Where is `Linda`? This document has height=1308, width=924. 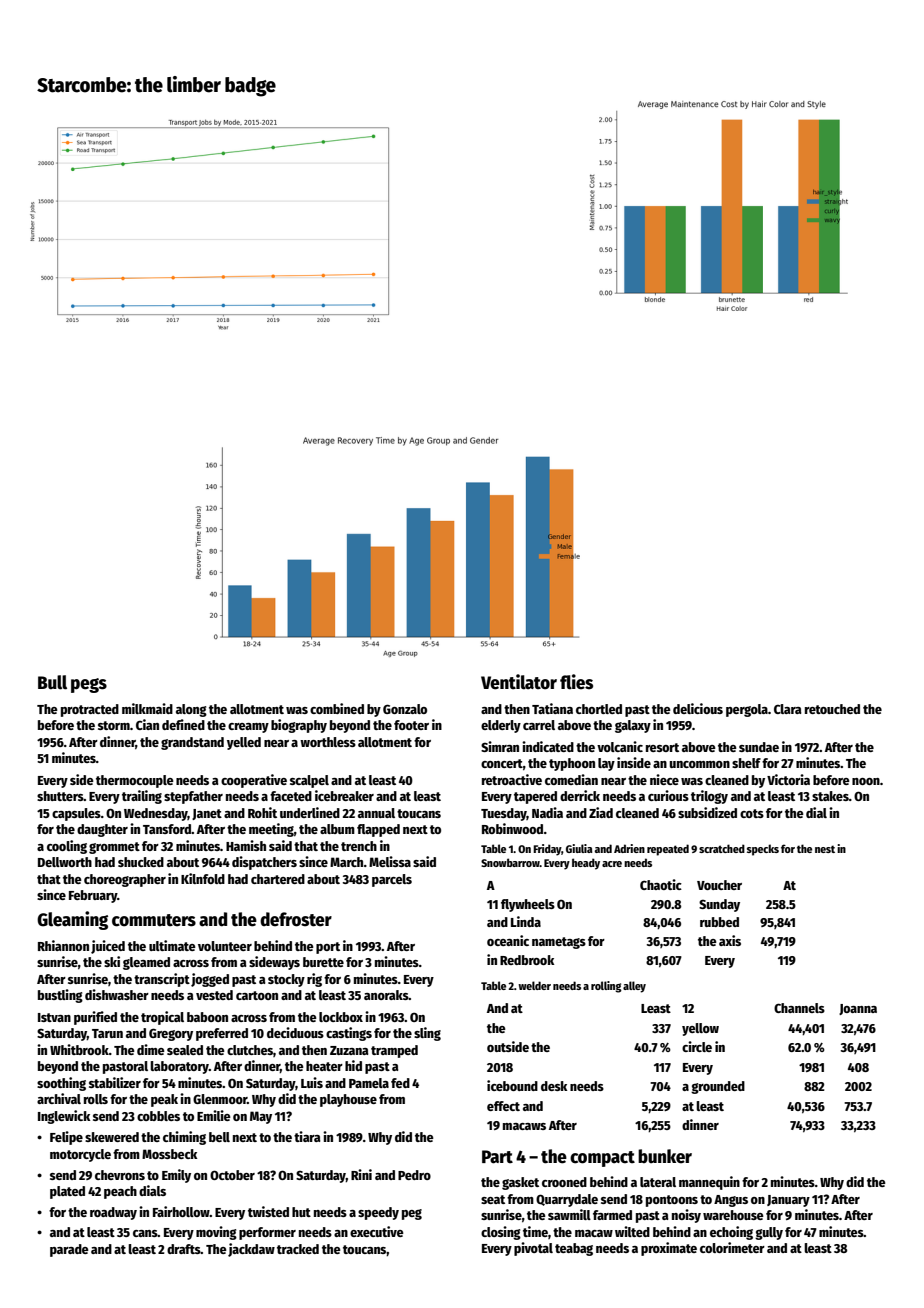
Linda is located at coordinates (526, 921).
